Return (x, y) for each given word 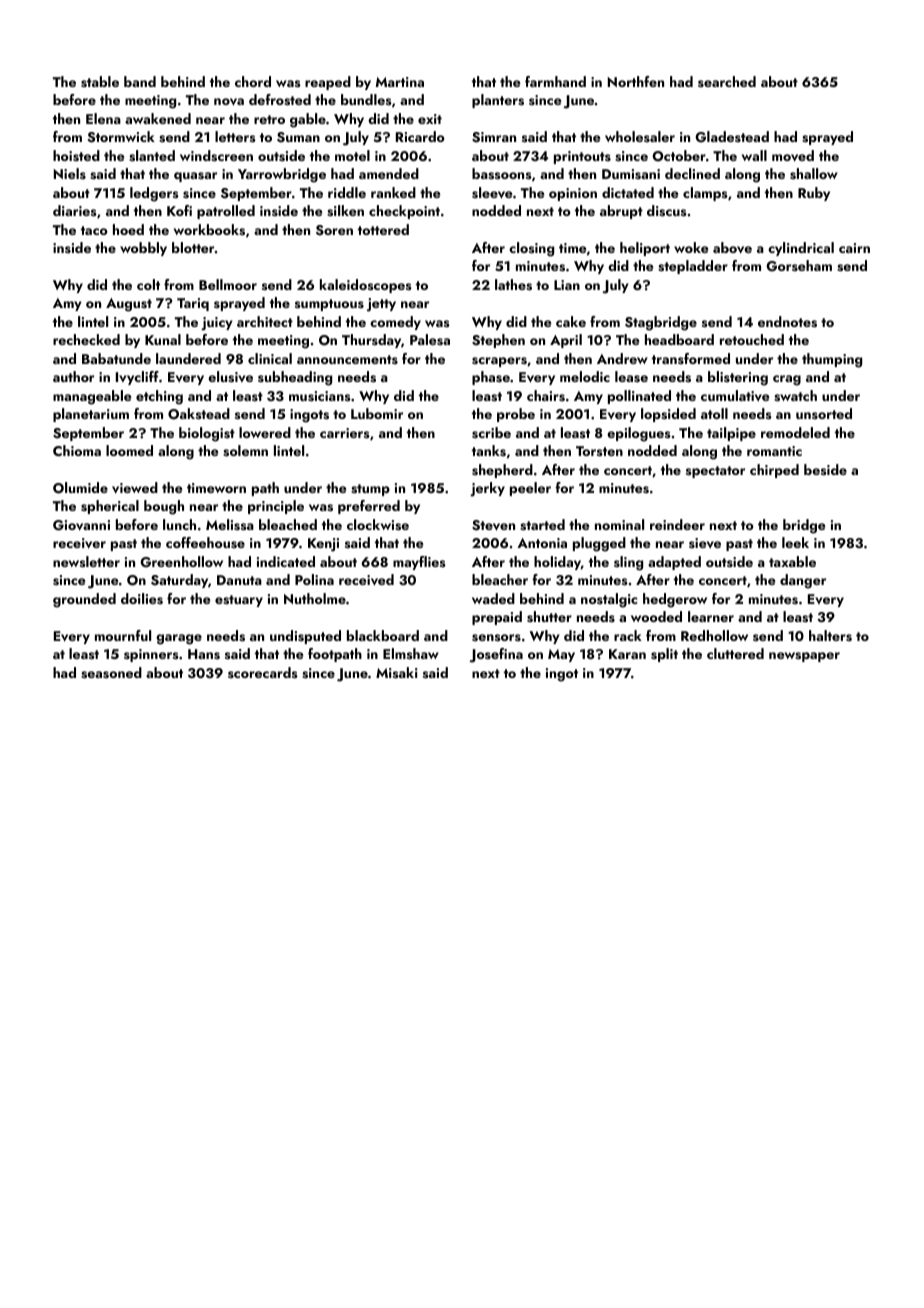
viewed (135, 488)
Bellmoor (228, 284)
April (566, 341)
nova (229, 102)
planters (498, 101)
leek (795, 542)
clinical (270, 358)
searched (727, 81)
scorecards (262, 672)
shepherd (502, 471)
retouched (752, 339)
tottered (383, 229)
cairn (854, 248)
